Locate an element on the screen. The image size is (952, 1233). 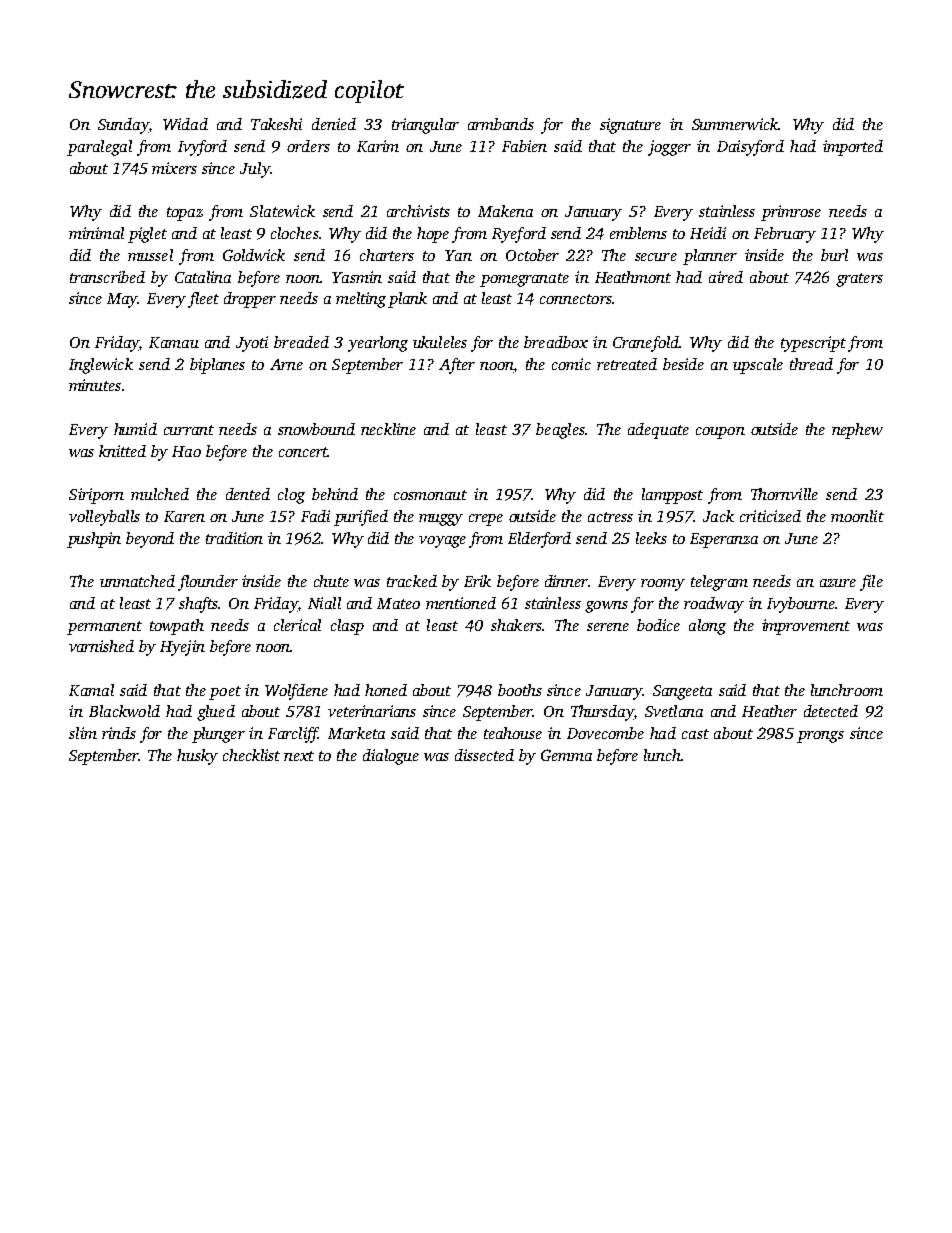
Heathmont is located at coordinates (633, 277).
